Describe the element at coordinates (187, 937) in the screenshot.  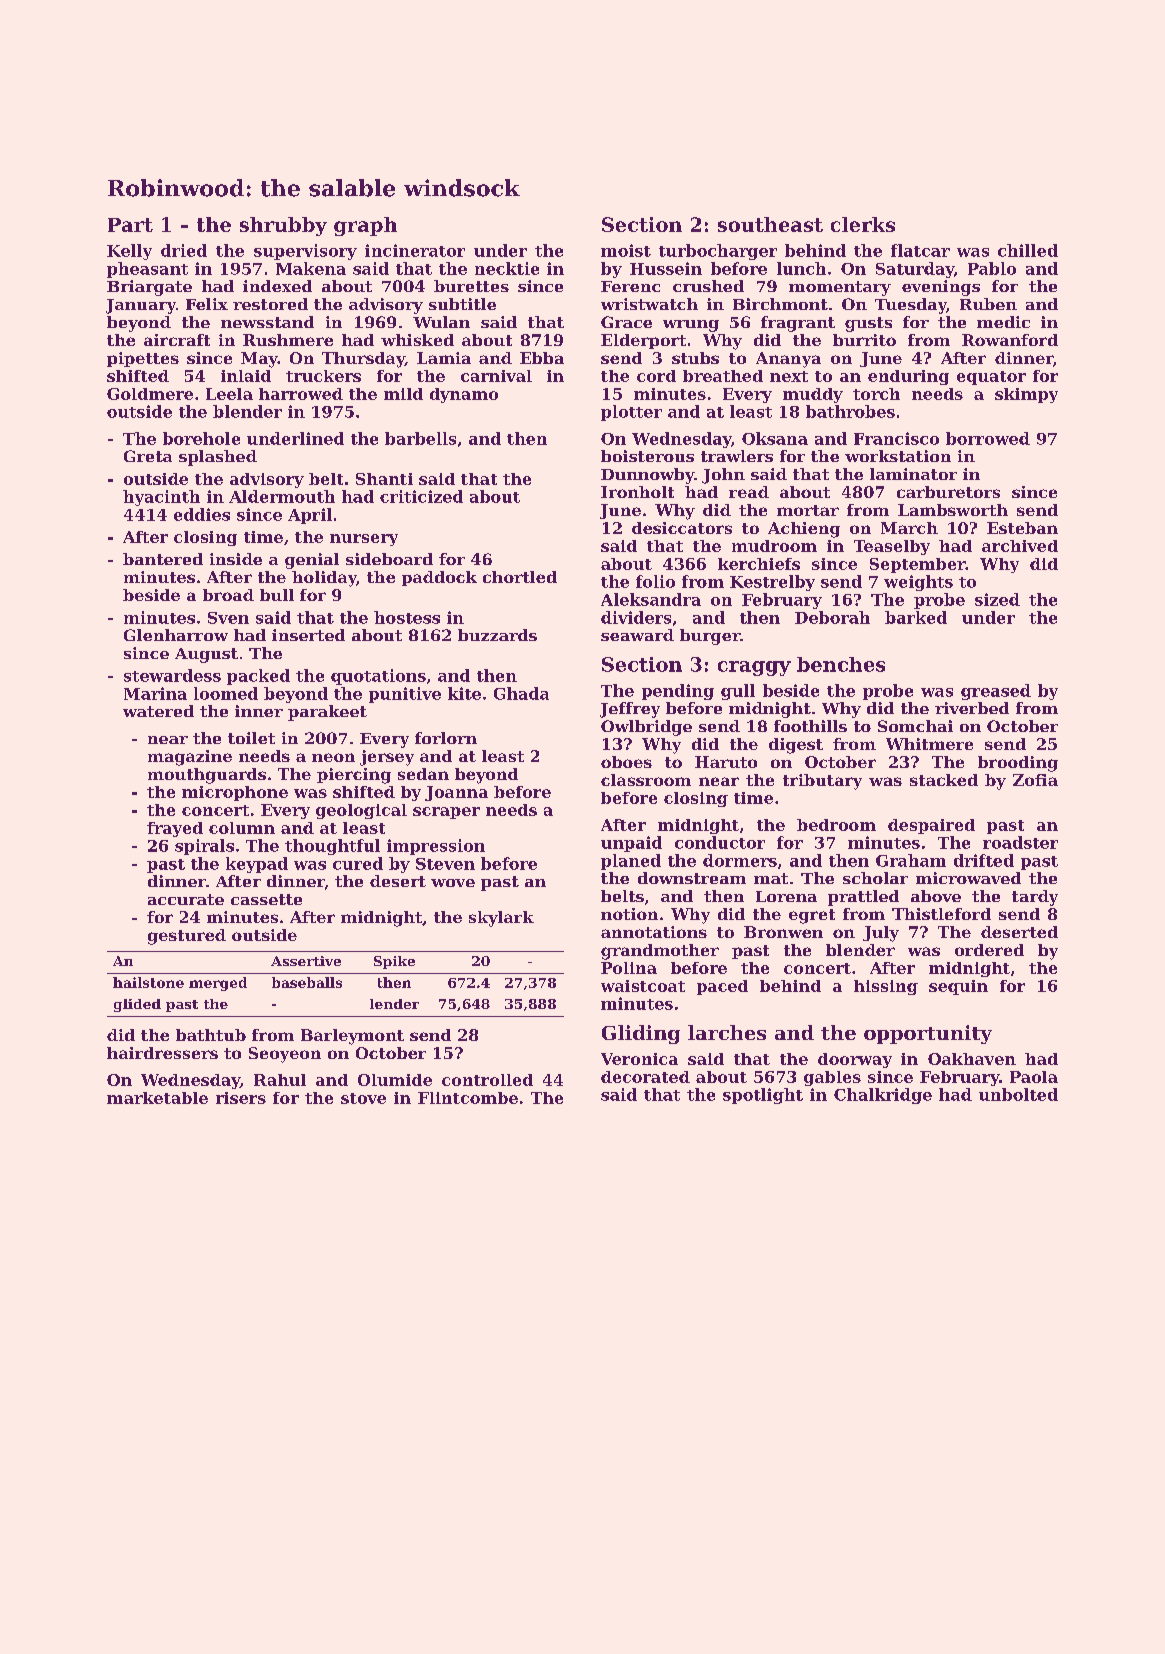
I see `gestured` at that location.
